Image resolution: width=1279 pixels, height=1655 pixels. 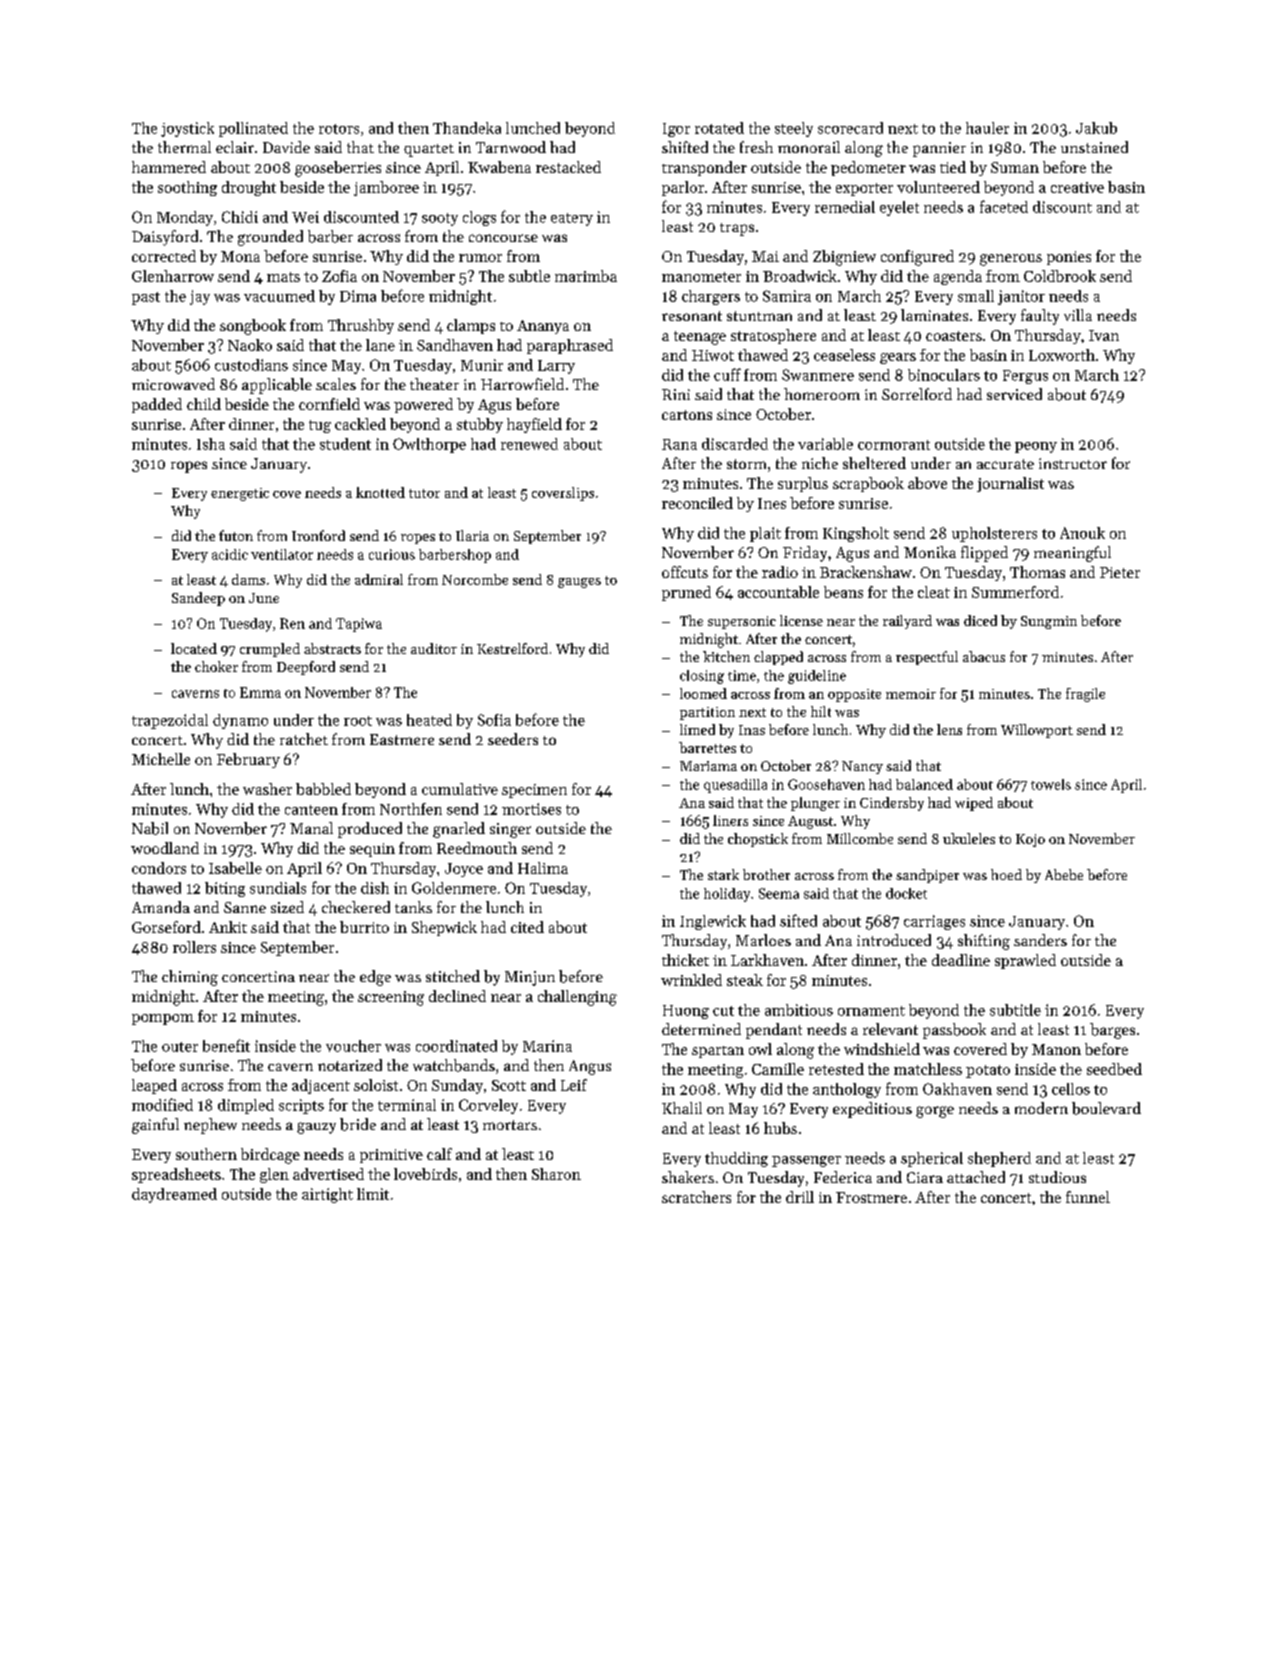 What do you see at coordinates (713, 922) in the screenshot?
I see `Inglewick` at bounding box center [713, 922].
